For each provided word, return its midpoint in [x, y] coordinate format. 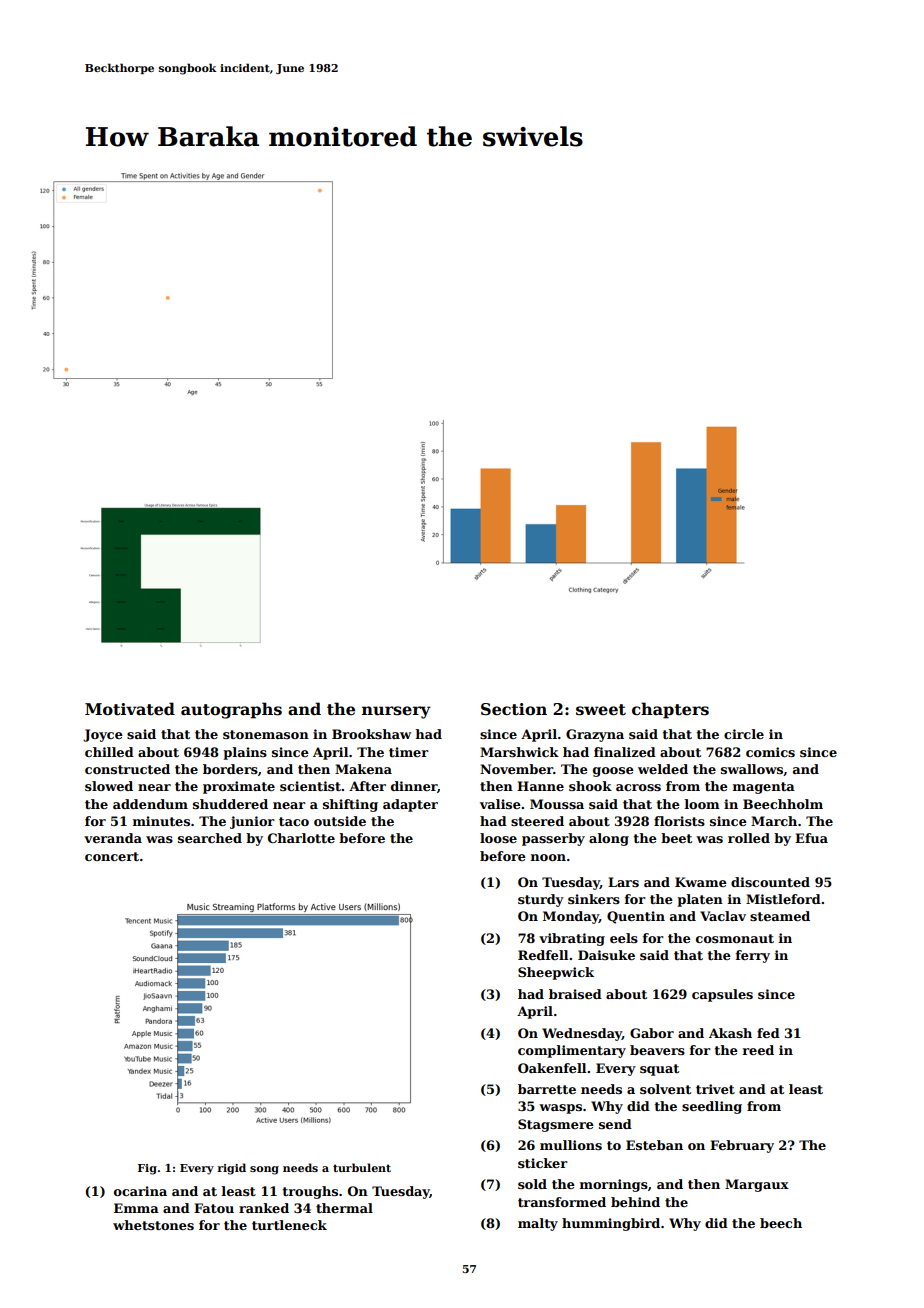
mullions [571, 1145]
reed [758, 1050]
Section [514, 709]
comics [770, 752]
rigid [232, 1169]
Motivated [130, 709]
